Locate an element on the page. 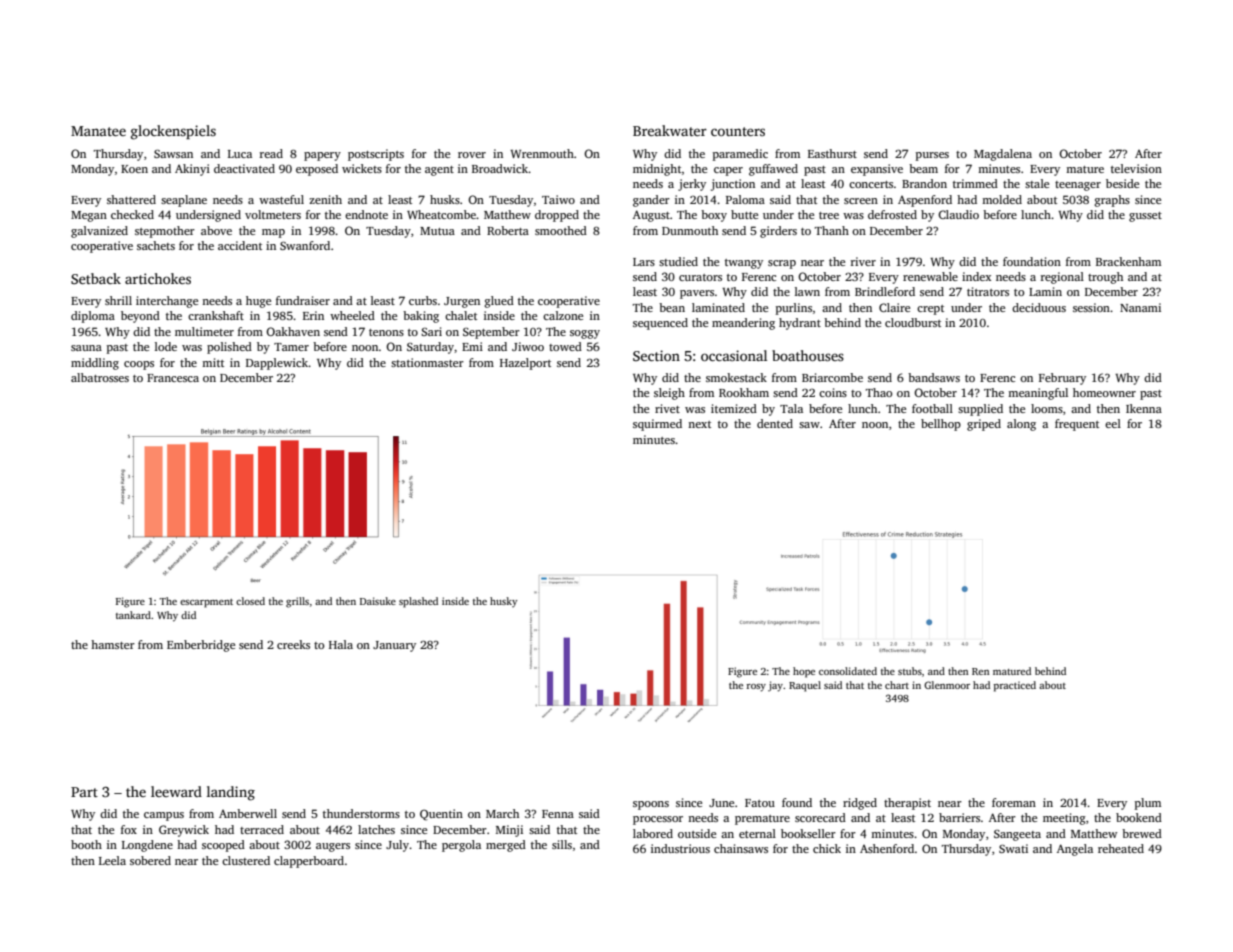  escarpment is located at coordinates (206, 603).
